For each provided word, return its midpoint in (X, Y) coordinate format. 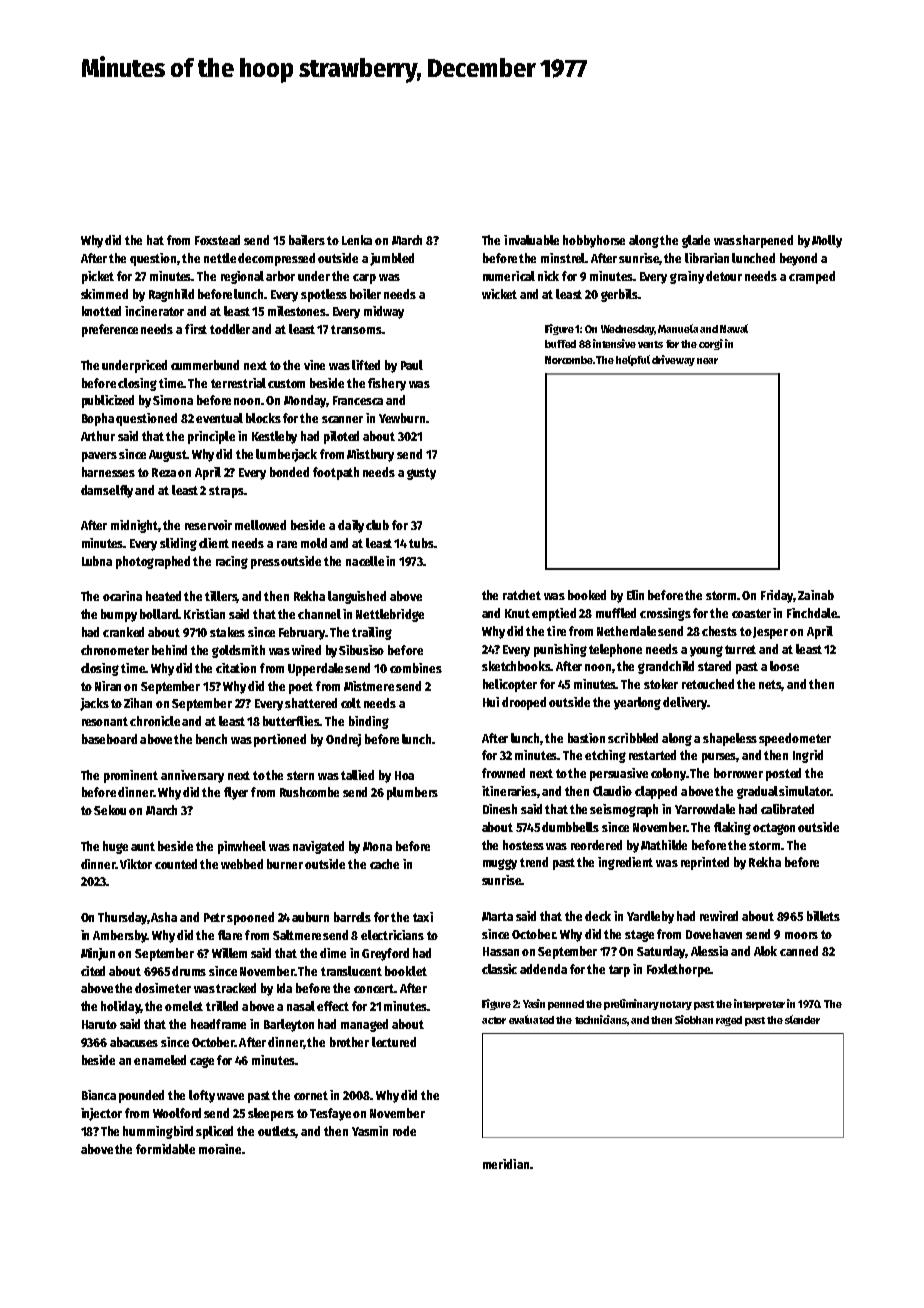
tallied (357, 775)
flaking (732, 828)
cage (202, 1062)
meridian (506, 1164)
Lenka (357, 240)
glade (696, 241)
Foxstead (217, 240)
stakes (227, 632)
